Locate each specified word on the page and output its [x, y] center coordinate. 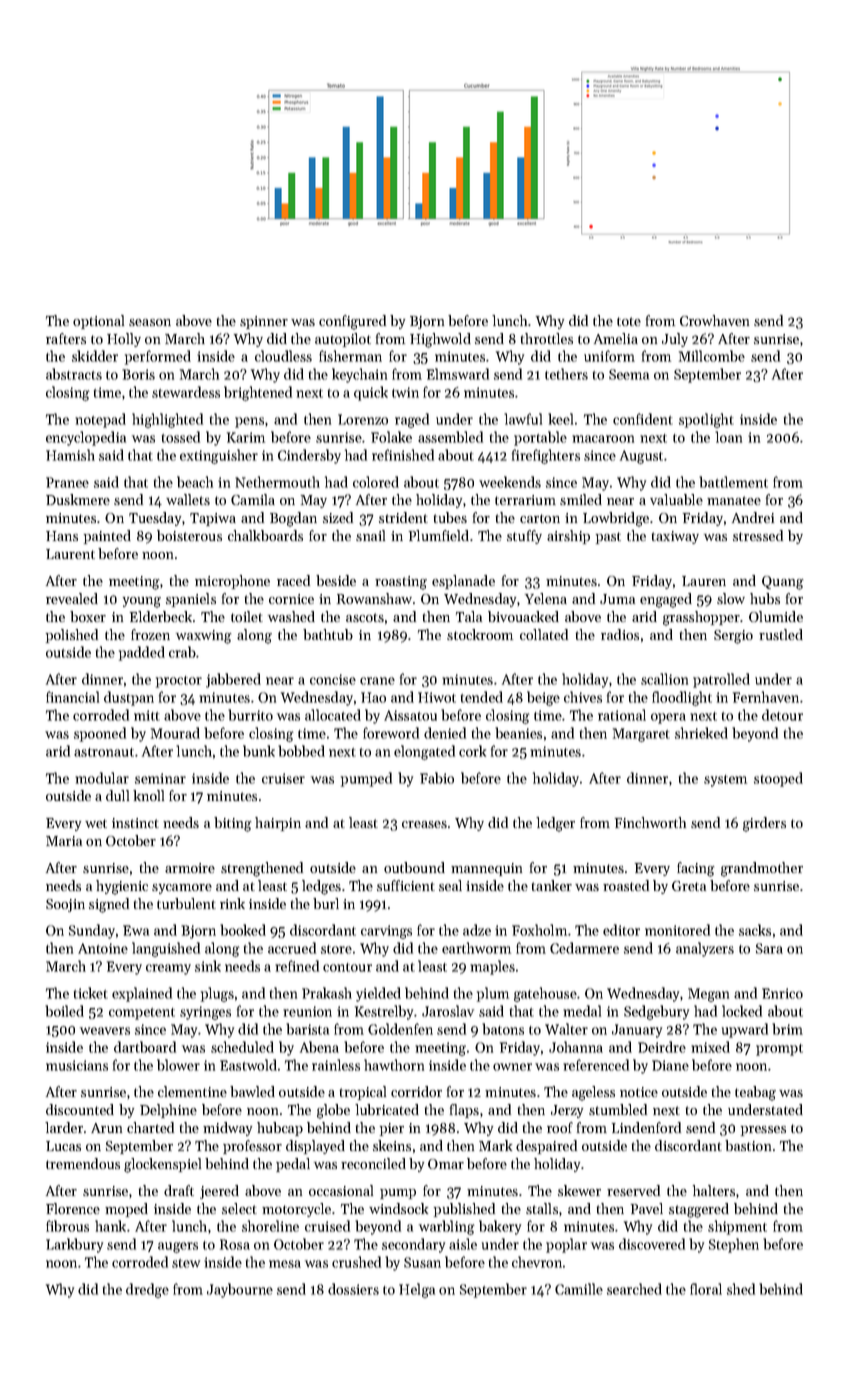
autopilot [343, 340]
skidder [95, 356]
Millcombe [712, 356]
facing [696, 869]
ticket [91, 993]
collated [544, 634]
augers [178, 1247]
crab [182, 652]
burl [326, 903]
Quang [783, 583]
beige [543, 698]
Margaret [641, 735]
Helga [417, 1290]
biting [233, 824]
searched [634, 1289]
